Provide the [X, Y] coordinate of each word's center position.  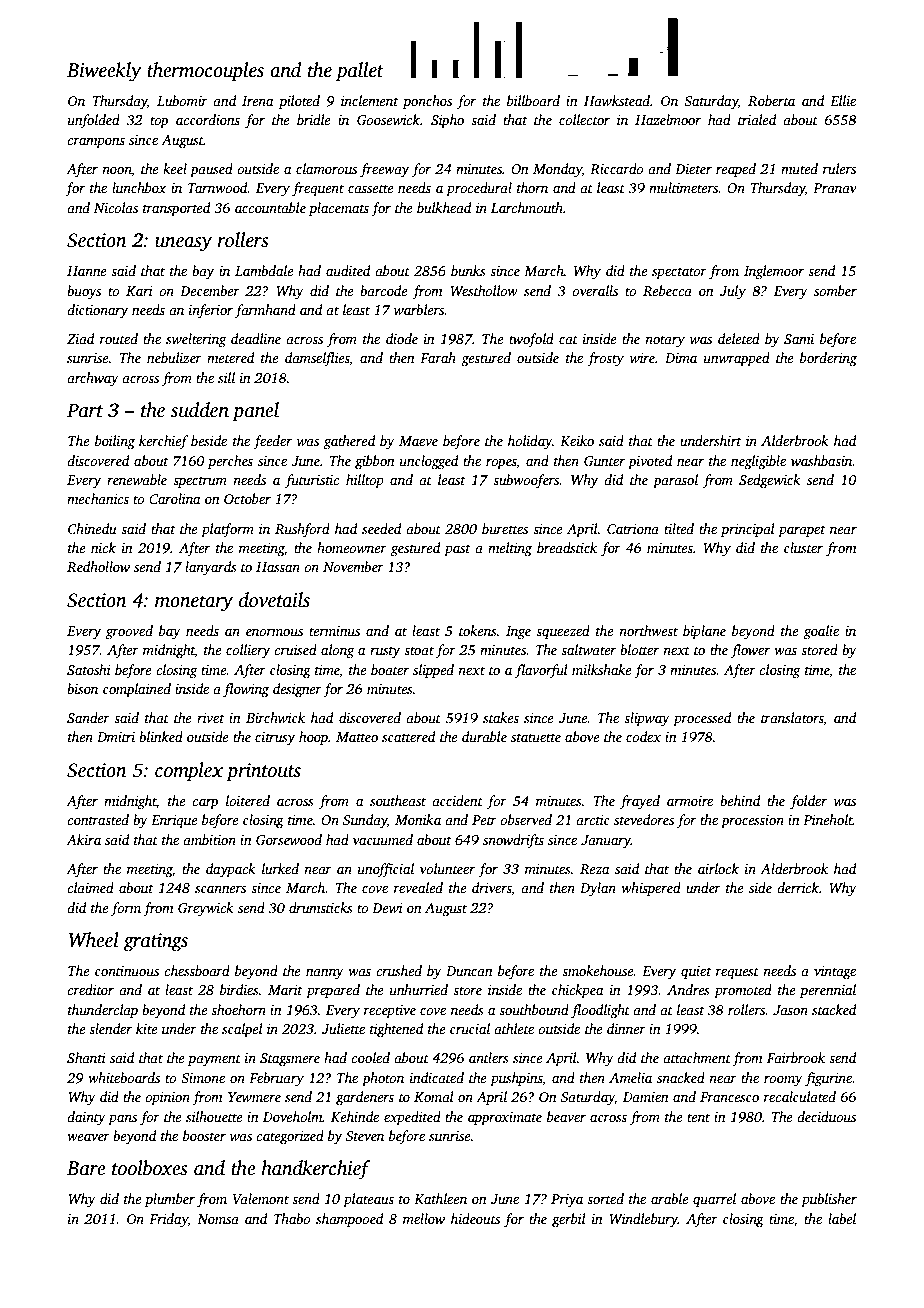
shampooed [349, 1220]
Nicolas [116, 207]
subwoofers [526, 481]
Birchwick [275, 717]
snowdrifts [513, 841]
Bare [86, 1168]
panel [255, 412]
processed [702, 719]
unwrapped [737, 359]
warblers [419, 309]
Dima [681, 358]
